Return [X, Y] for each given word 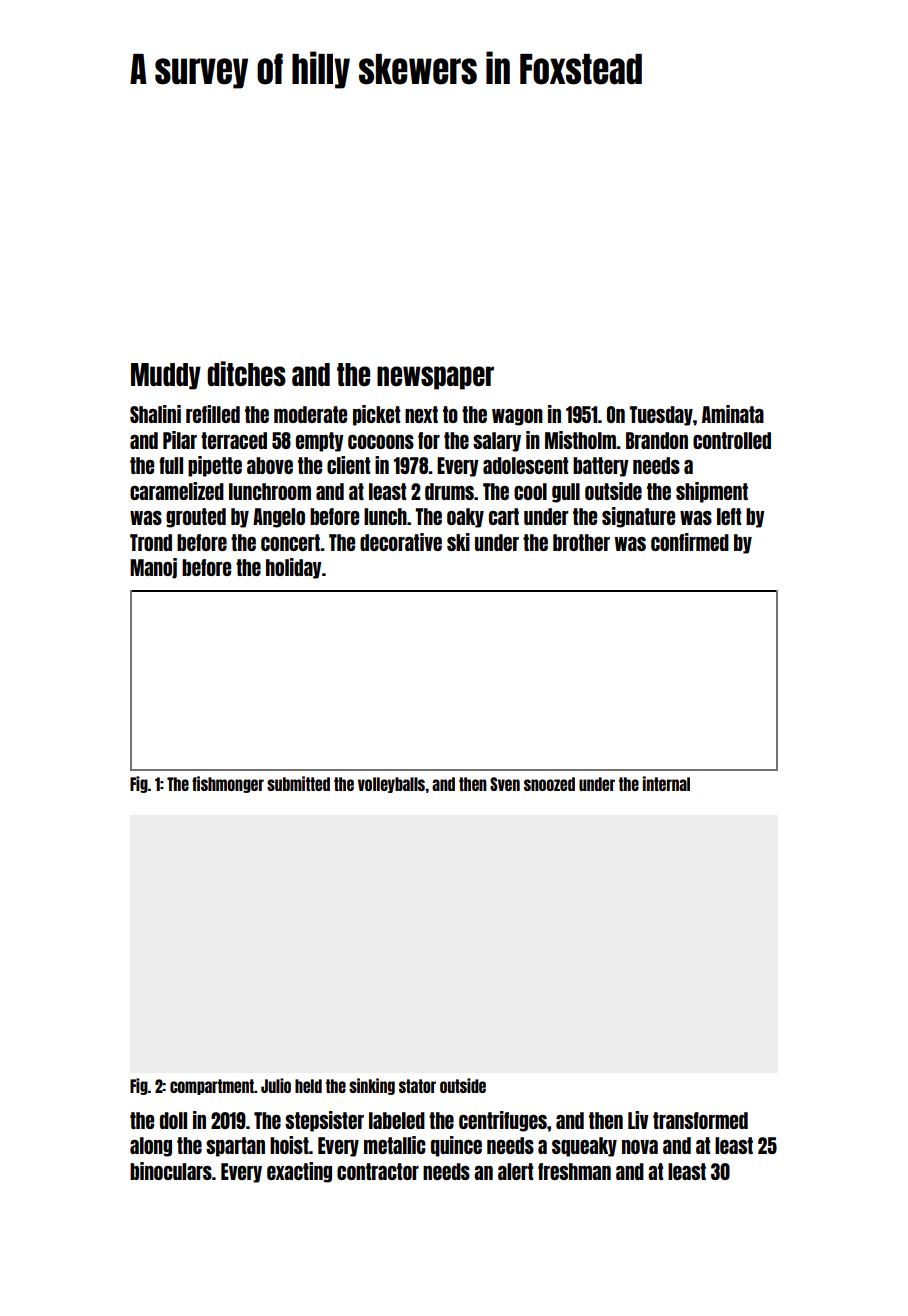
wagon [517, 417]
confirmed [690, 542]
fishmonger [228, 784]
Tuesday [661, 416]
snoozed [549, 784]
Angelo [279, 518]
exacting [299, 1172]
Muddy [166, 376]
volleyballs [391, 785]
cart [504, 516]
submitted [298, 783]
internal [666, 783]
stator [417, 1086]
